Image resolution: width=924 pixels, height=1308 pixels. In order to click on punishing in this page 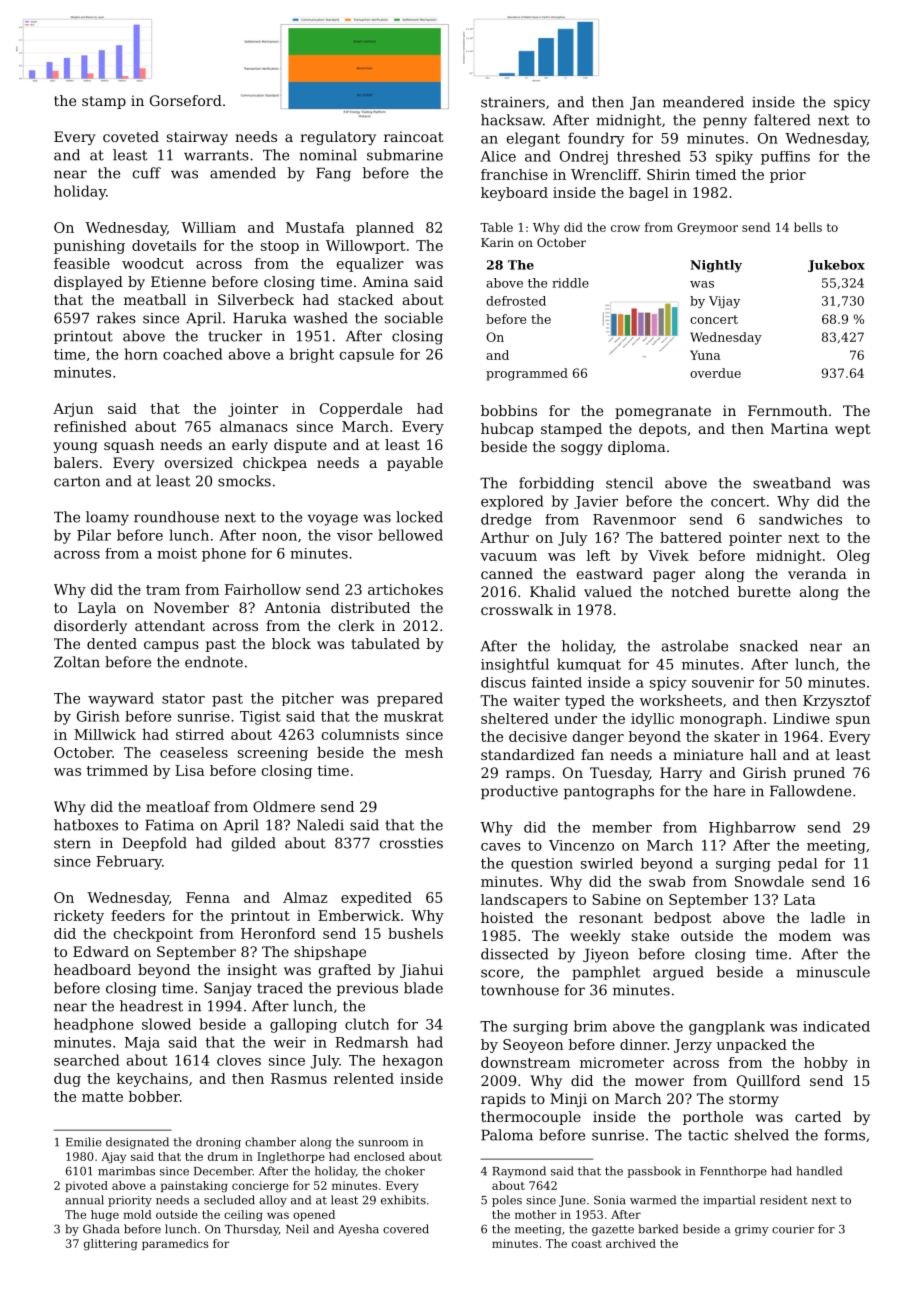, I will do `click(89, 247)`.
